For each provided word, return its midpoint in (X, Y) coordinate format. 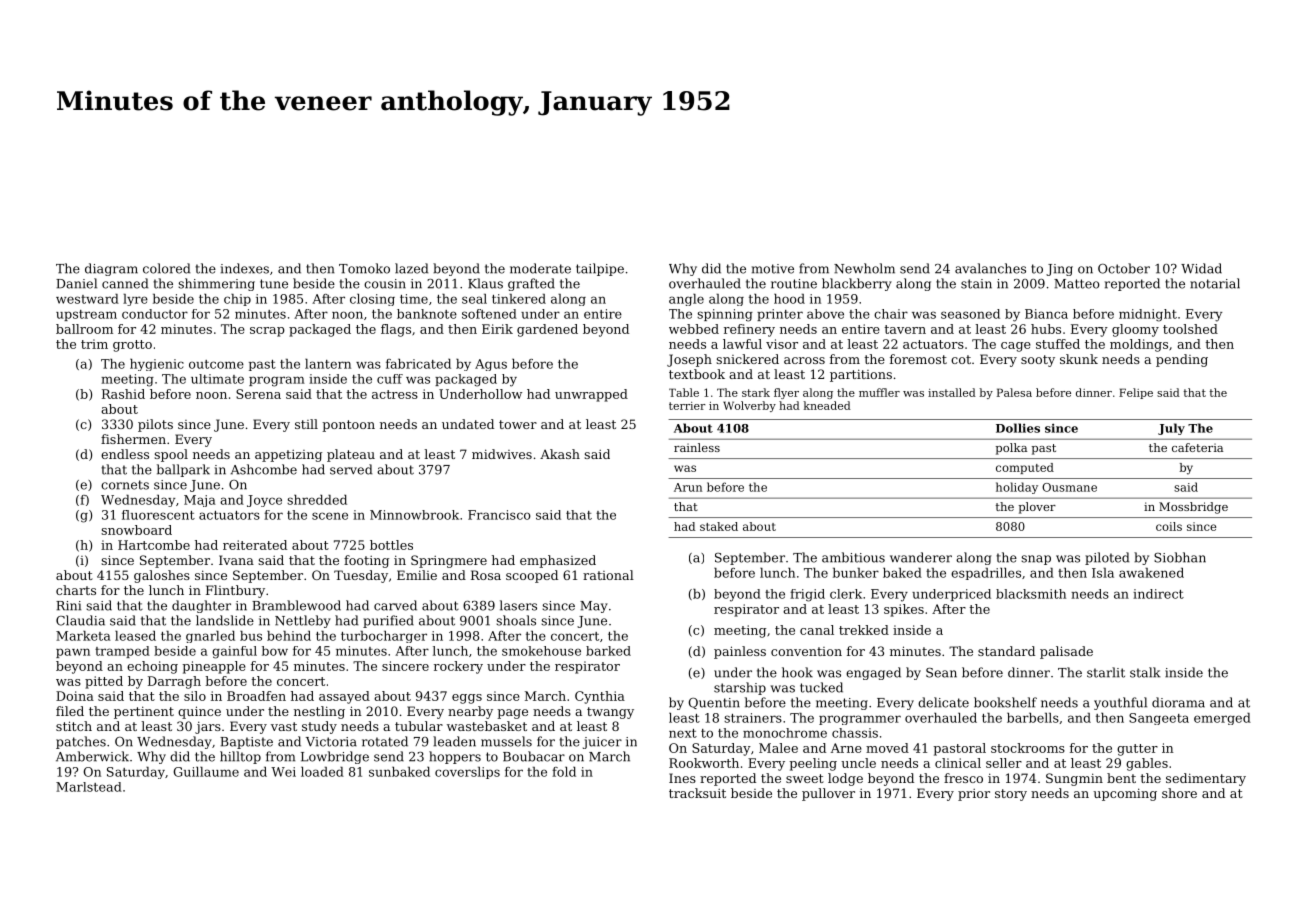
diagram (111, 269)
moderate (540, 268)
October (1124, 268)
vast (284, 726)
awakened (1151, 573)
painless (740, 652)
